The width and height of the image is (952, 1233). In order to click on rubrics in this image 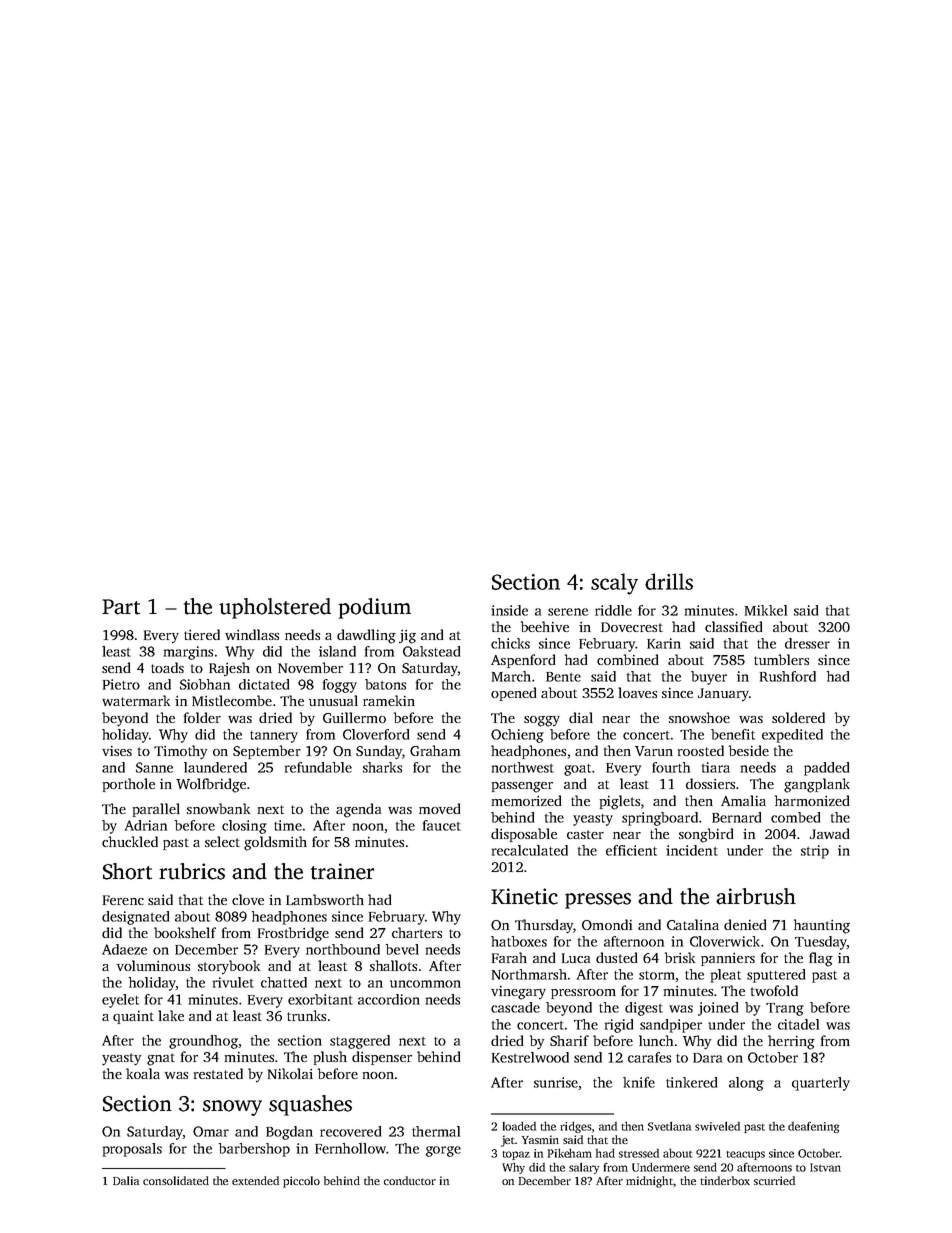, I will do `click(192, 871)`.
